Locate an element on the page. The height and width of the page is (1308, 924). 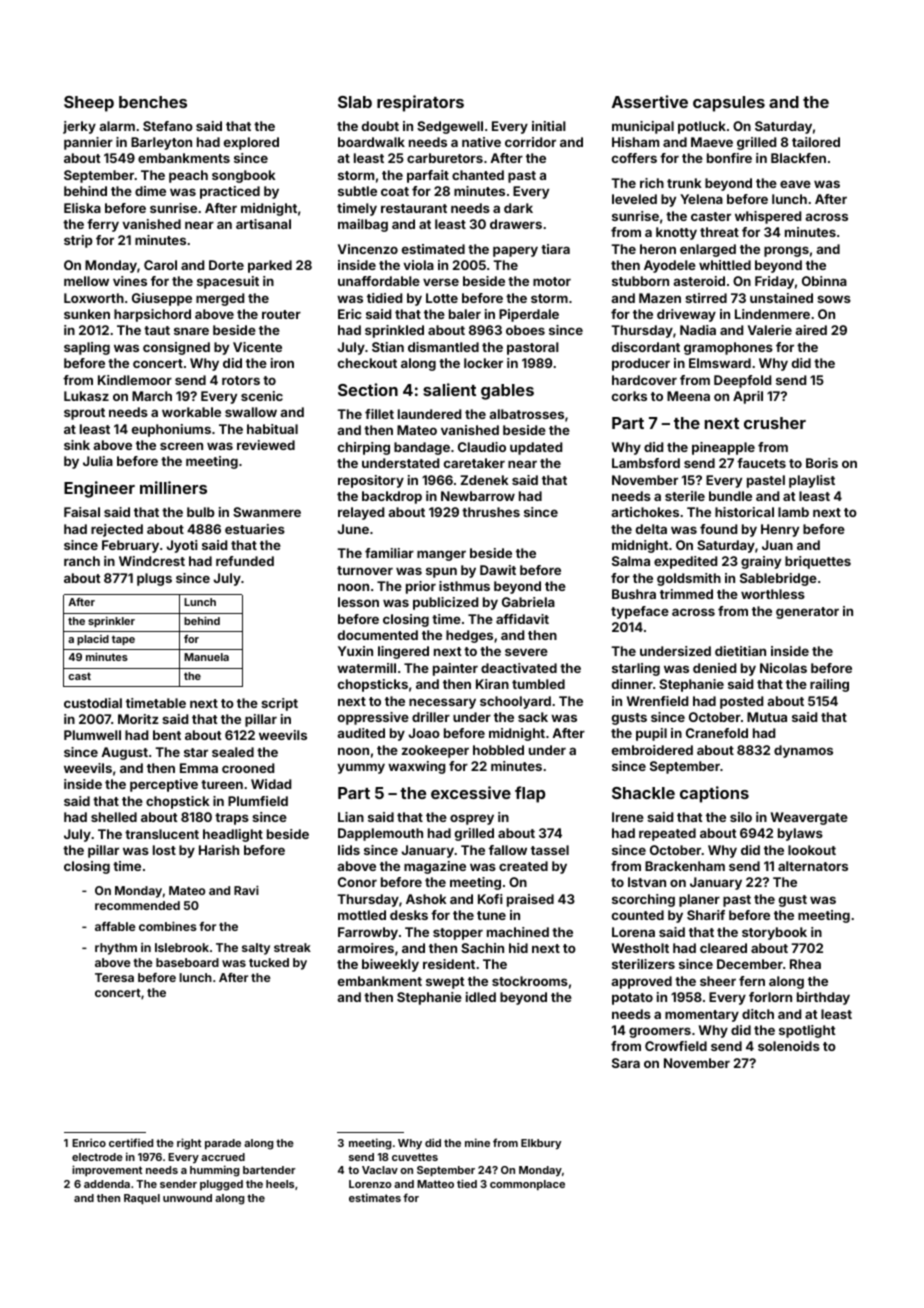
Lukasz is located at coordinates (86, 396).
